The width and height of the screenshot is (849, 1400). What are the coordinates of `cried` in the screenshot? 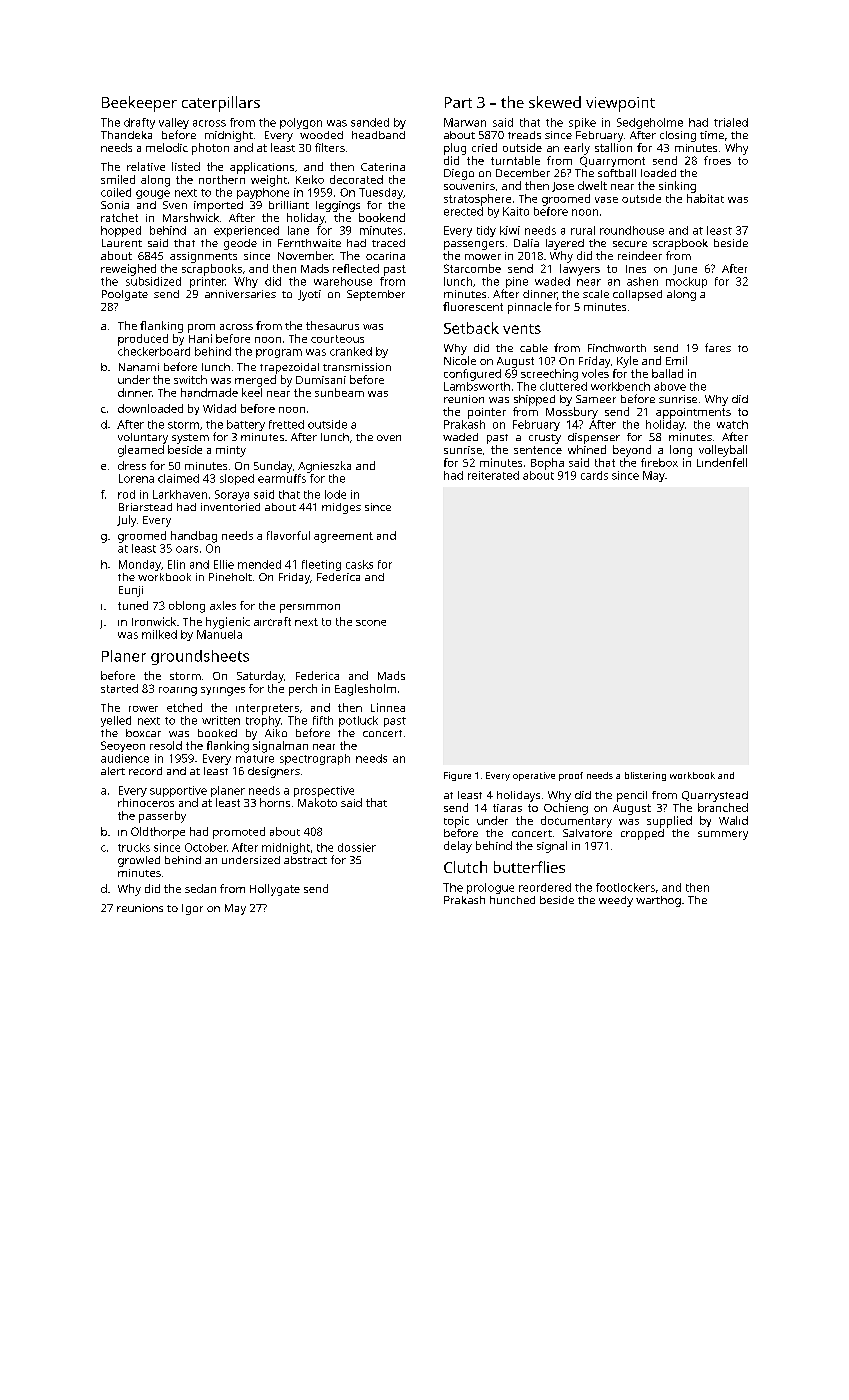 It's located at (484, 147).
